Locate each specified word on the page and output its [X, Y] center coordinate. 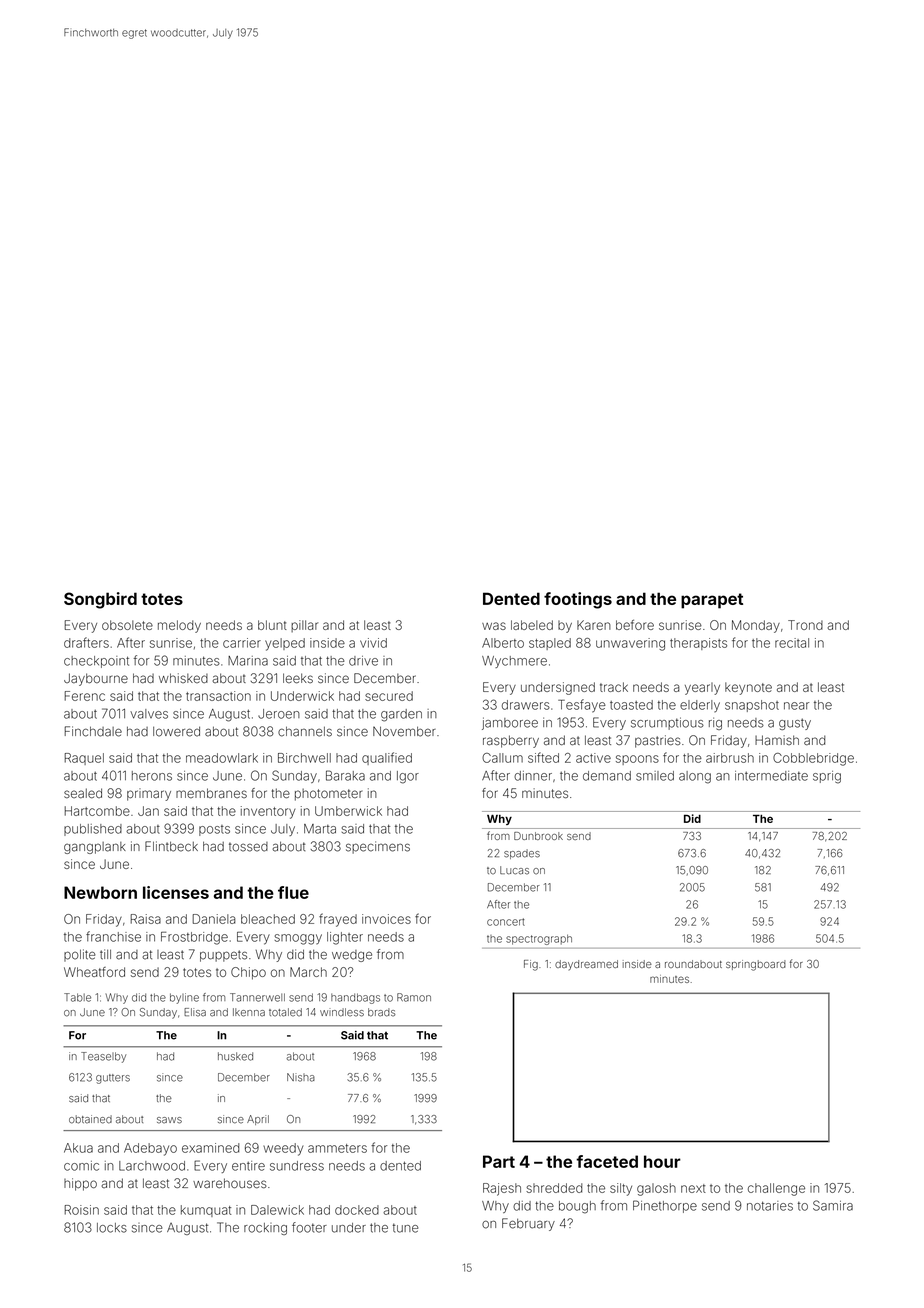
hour [662, 1161]
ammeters [337, 1148]
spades [522, 854]
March [308, 972]
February [528, 1224]
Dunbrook [538, 836]
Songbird [100, 600]
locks [112, 1228]
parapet [712, 601]
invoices [386, 919]
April [258, 1120]
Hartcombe [97, 811]
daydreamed [586, 965]
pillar [304, 626]
